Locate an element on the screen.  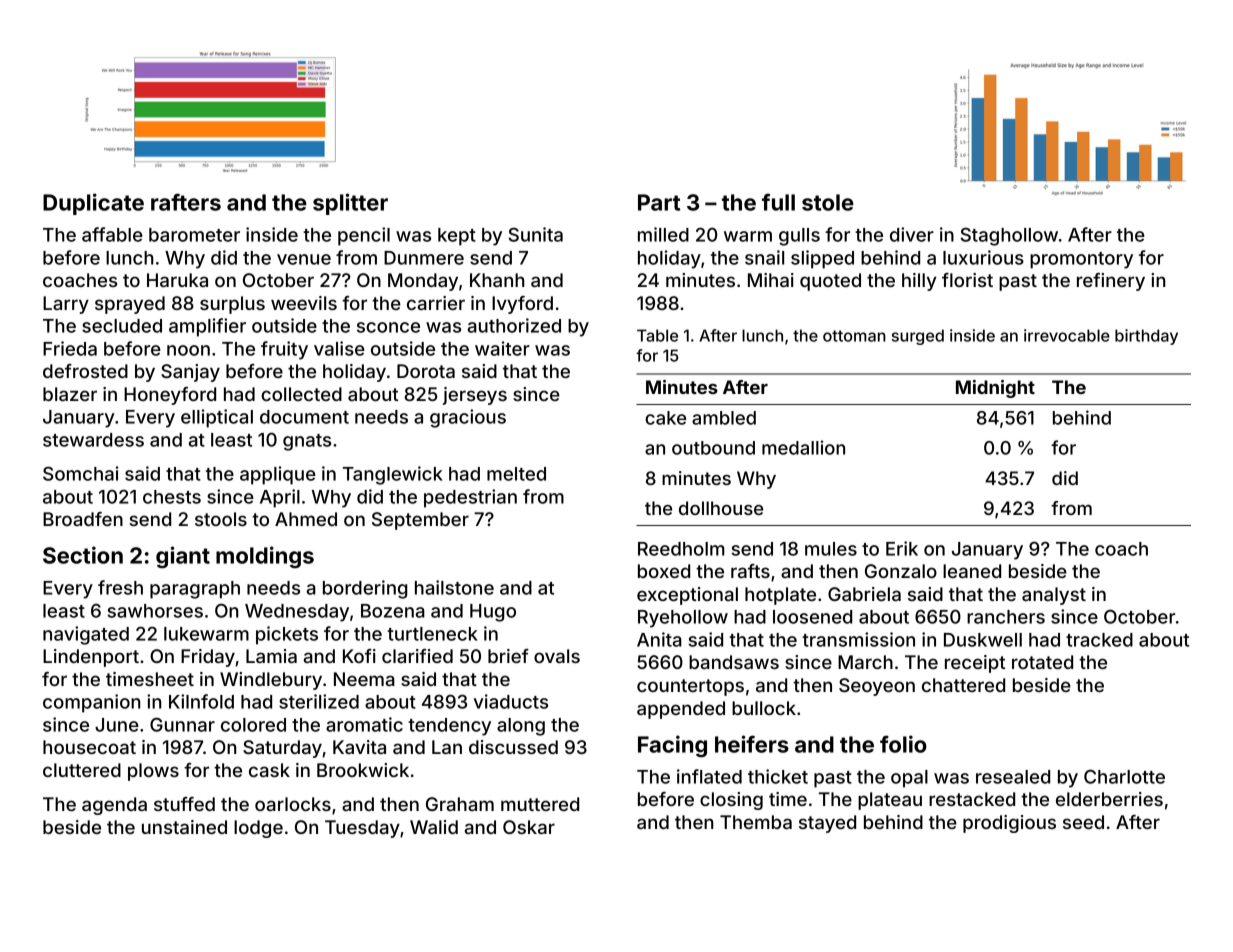
stole is located at coordinates (828, 202).
